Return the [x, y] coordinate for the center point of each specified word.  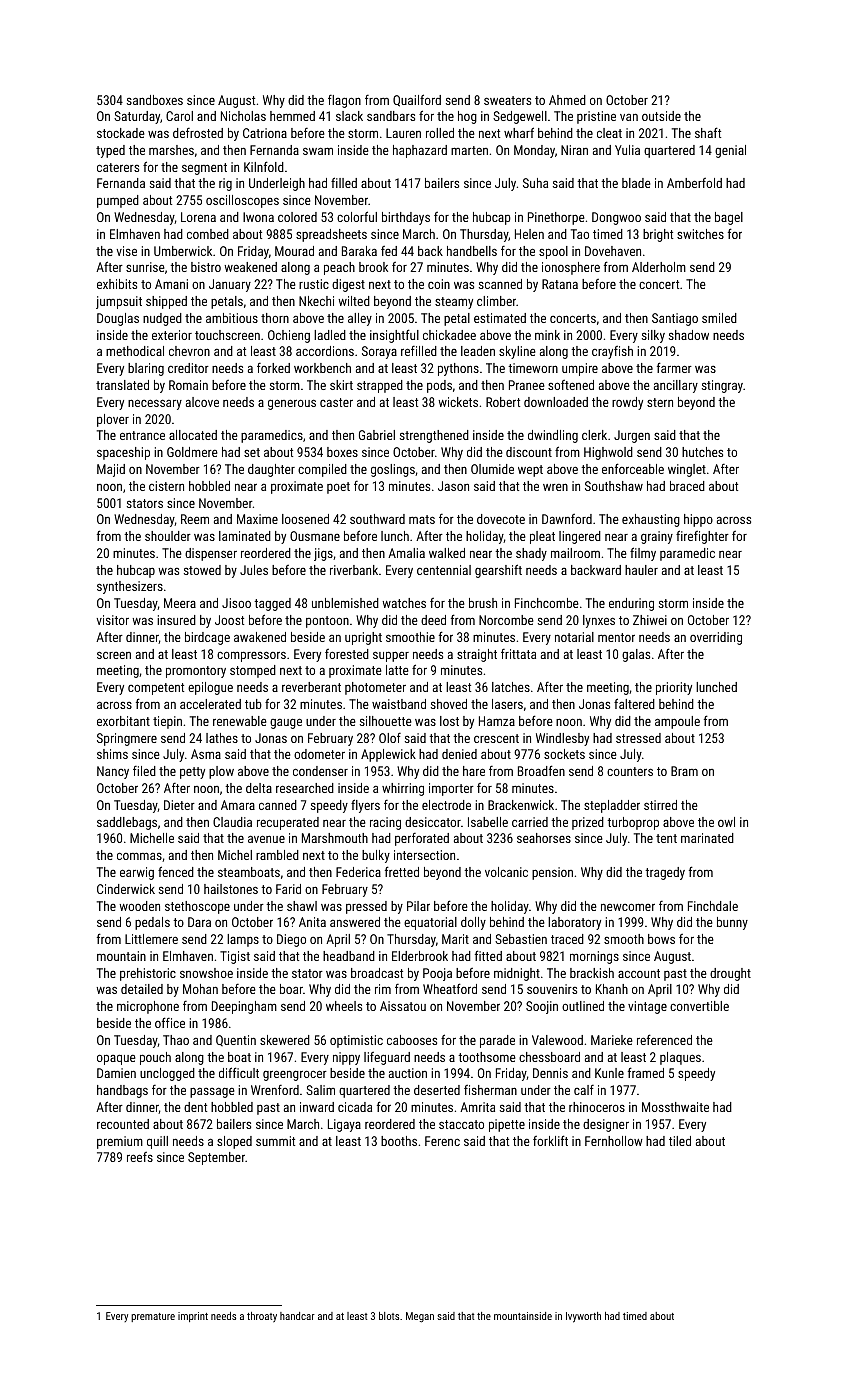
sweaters [507, 100]
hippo [698, 520]
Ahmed [567, 100]
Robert [503, 402]
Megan [420, 1317]
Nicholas [243, 116]
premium [120, 1142]
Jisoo [236, 603]
